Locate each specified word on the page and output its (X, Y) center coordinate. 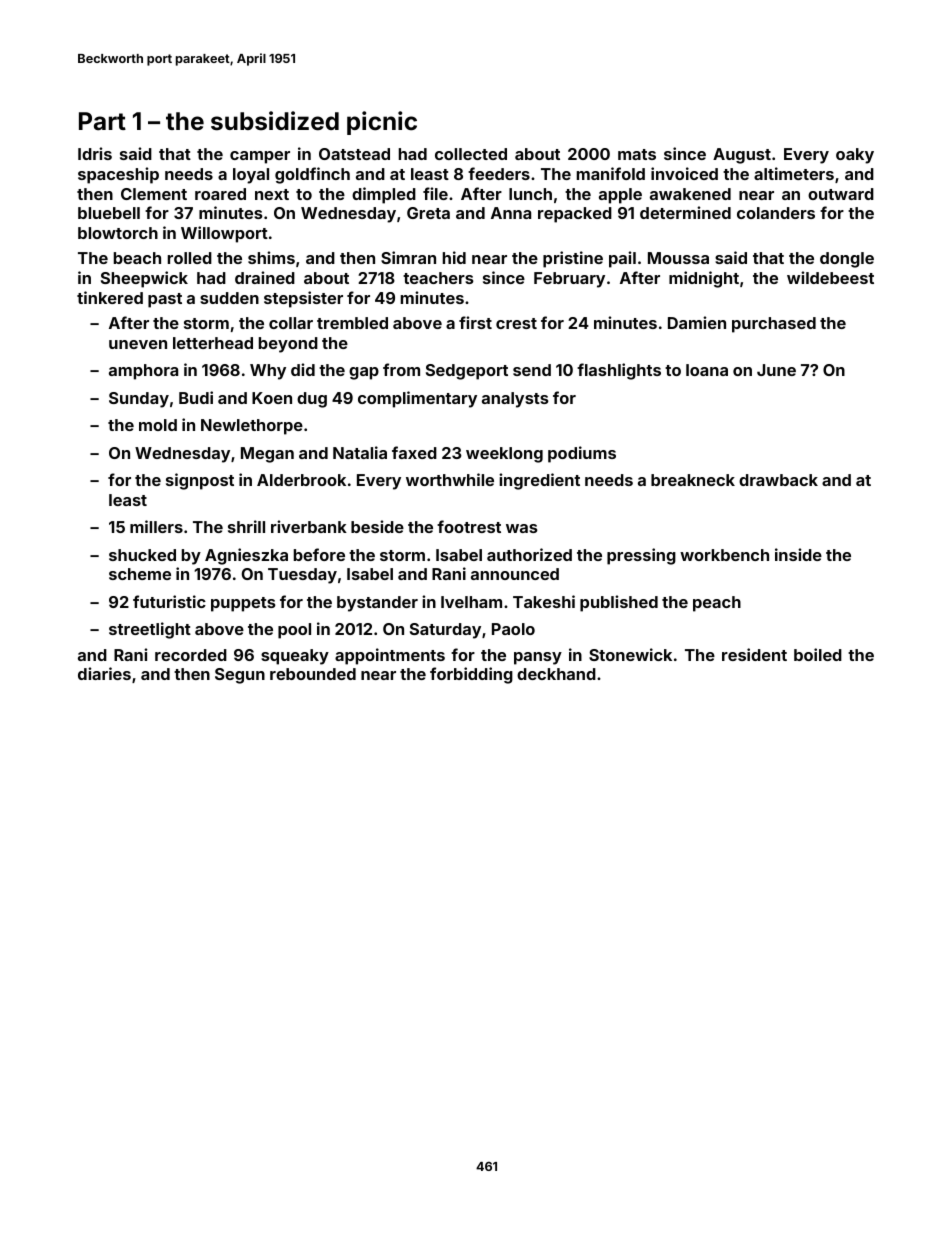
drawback (778, 480)
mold (158, 425)
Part (102, 121)
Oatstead (354, 154)
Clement (154, 194)
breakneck (693, 480)
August (742, 156)
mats (637, 154)
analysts (515, 400)
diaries (104, 673)
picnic (382, 123)
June (776, 370)
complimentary (417, 399)
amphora (143, 372)
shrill (246, 526)
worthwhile (450, 479)
